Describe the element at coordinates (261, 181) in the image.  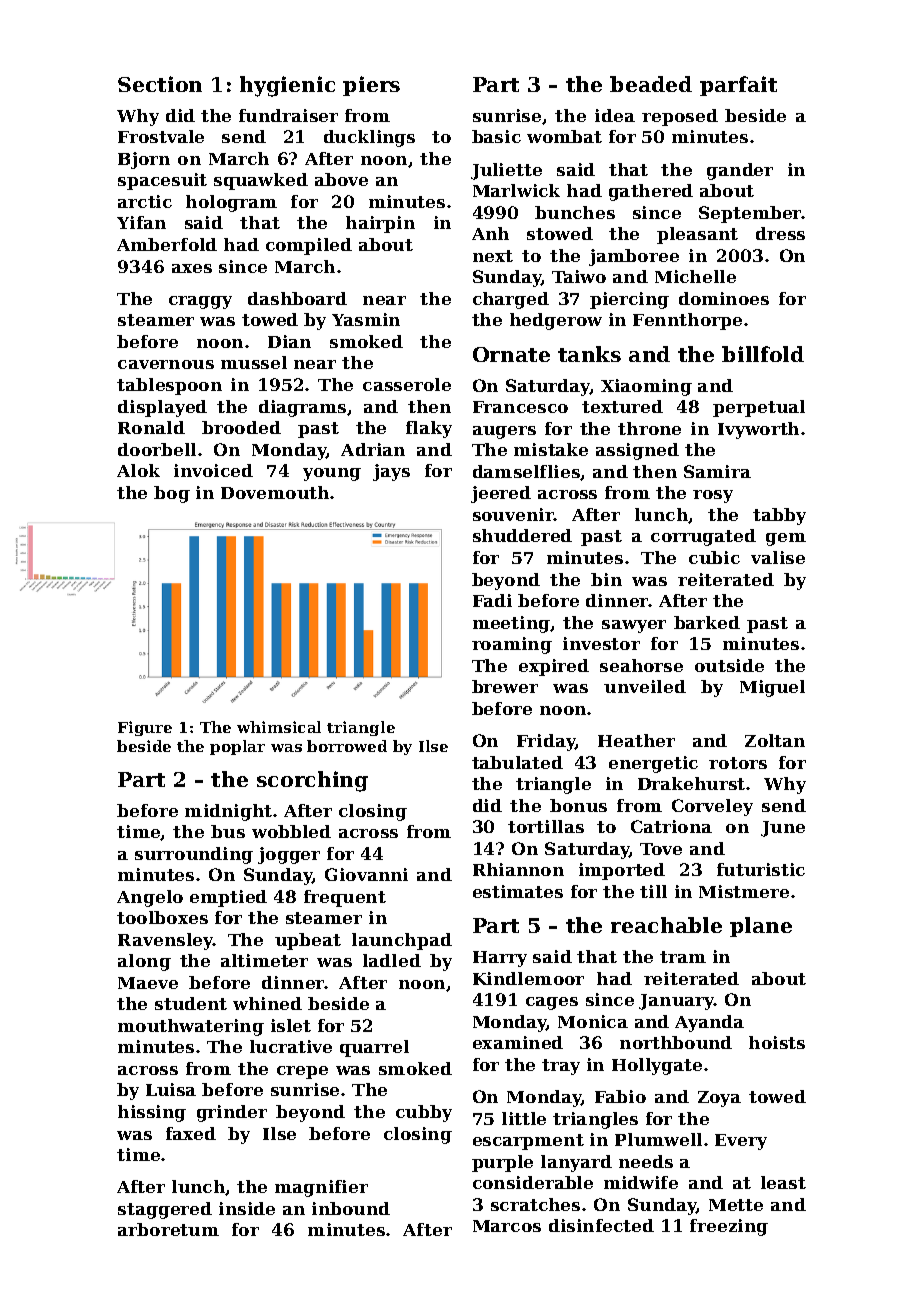
I see `squawked` at that location.
